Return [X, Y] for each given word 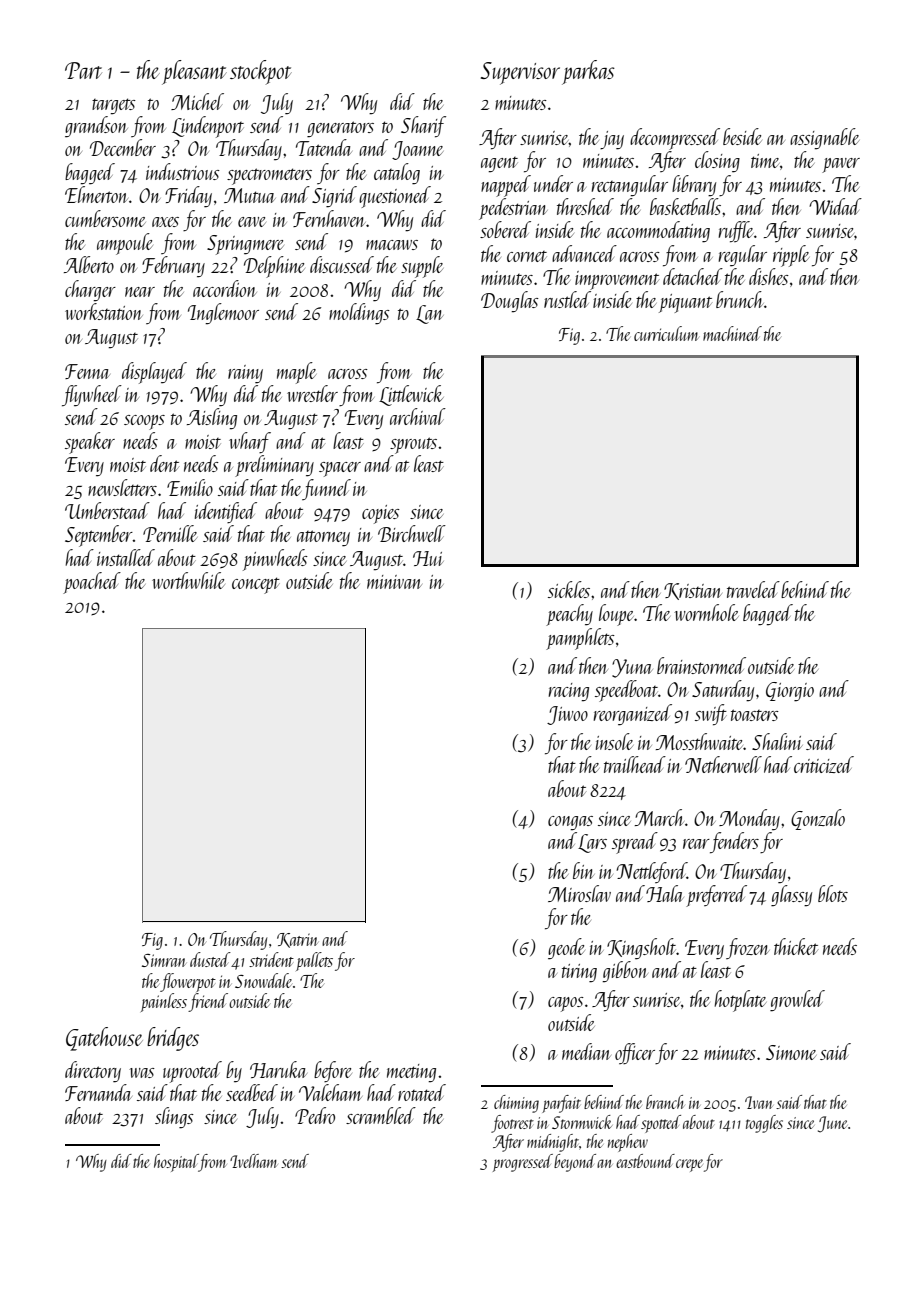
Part [83, 70]
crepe [689, 1165]
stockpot [261, 72]
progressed [523, 1163]
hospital [176, 1163]
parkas [588, 72]
